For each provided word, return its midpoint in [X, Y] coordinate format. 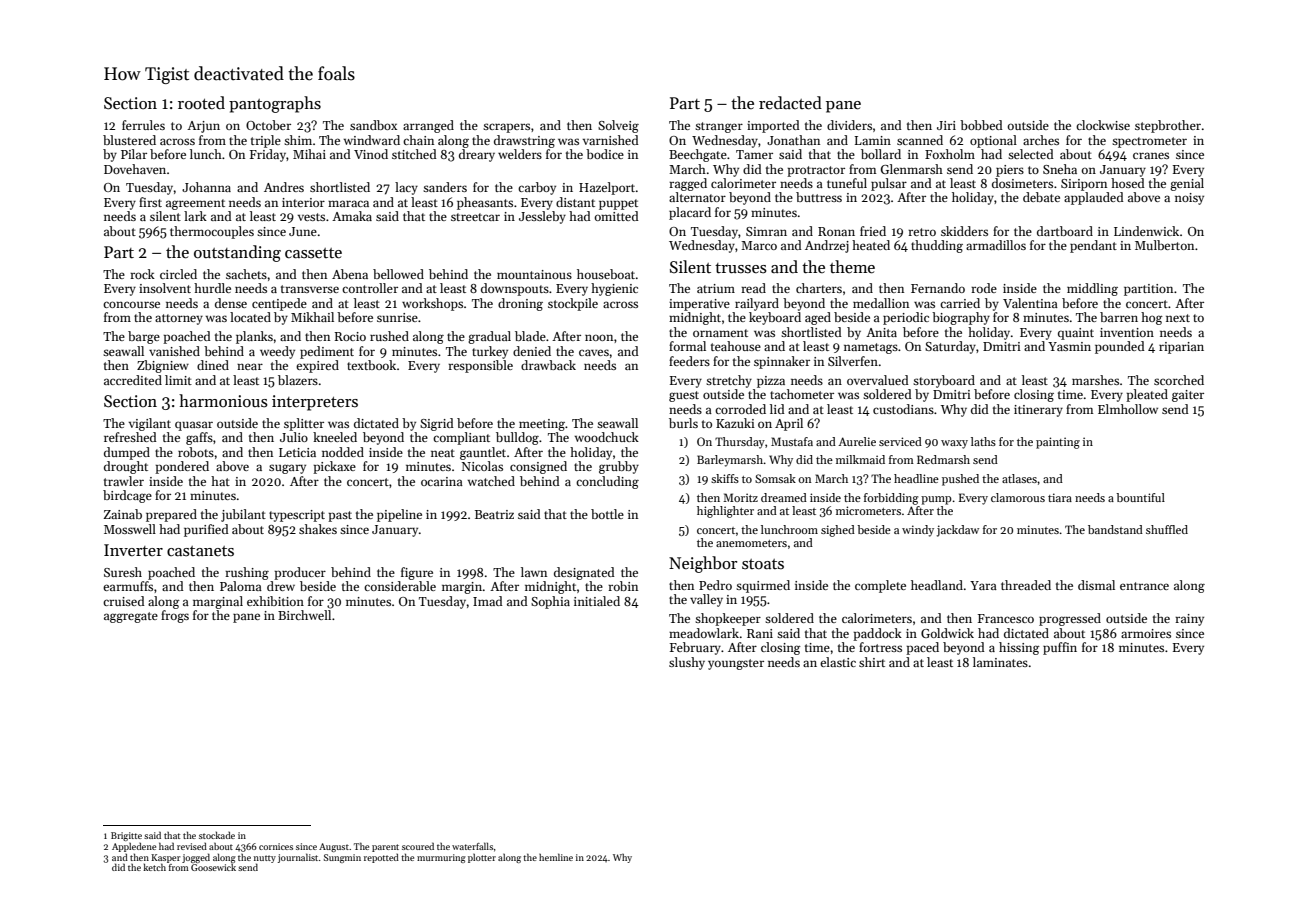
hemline [556, 857]
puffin [1060, 648]
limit [178, 380]
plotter [482, 858]
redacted [790, 103]
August [334, 847]
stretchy [729, 381]
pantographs [275, 104]
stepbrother [1168, 126]
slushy [687, 663]
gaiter [1188, 396]
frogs [175, 616]
